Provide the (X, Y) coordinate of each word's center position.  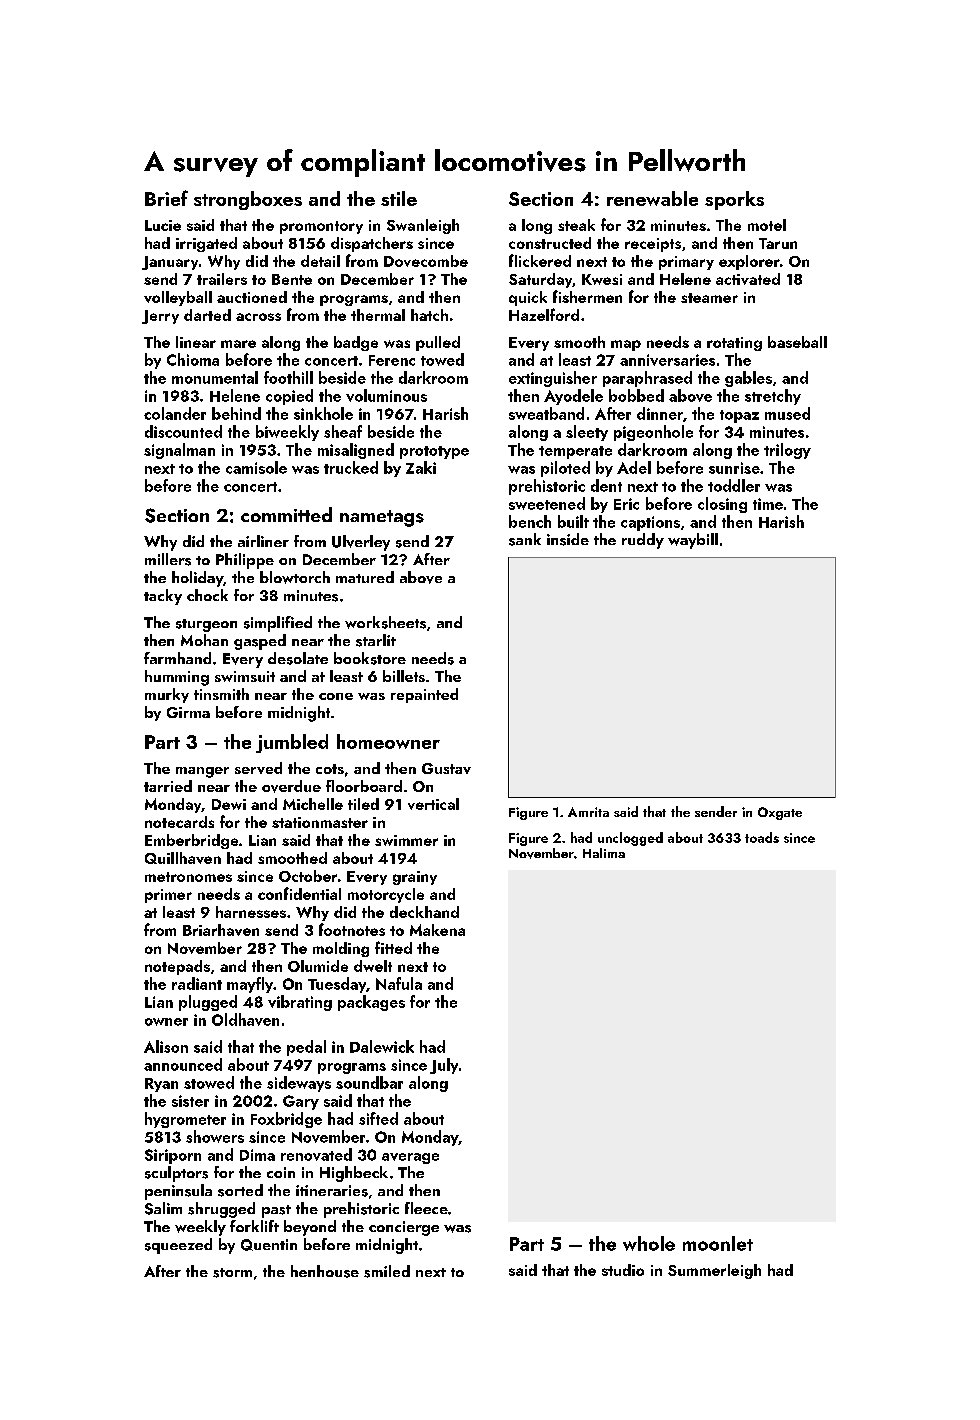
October (308, 876)
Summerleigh (714, 1271)
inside (568, 539)
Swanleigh (423, 226)
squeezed (178, 1246)
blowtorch (295, 577)
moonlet (718, 1243)
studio (623, 1270)
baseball (797, 342)
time (768, 504)
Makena (437, 930)
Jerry (160, 317)
